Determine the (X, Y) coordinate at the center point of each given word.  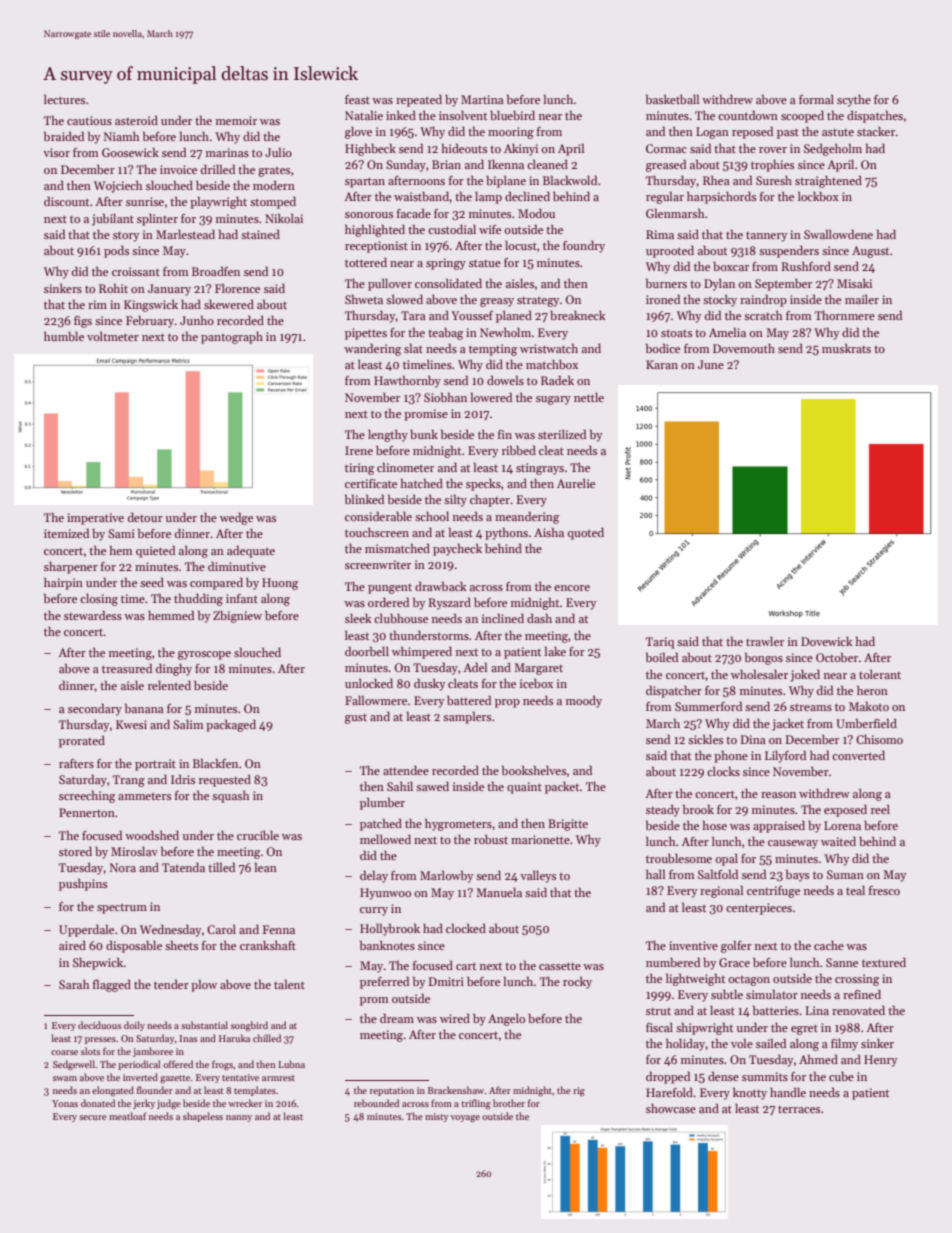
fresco (884, 890)
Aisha (549, 532)
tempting (493, 350)
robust (491, 839)
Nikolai (284, 218)
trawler (765, 641)
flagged (112, 985)
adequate (251, 551)
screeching (87, 796)
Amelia (727, 332)
